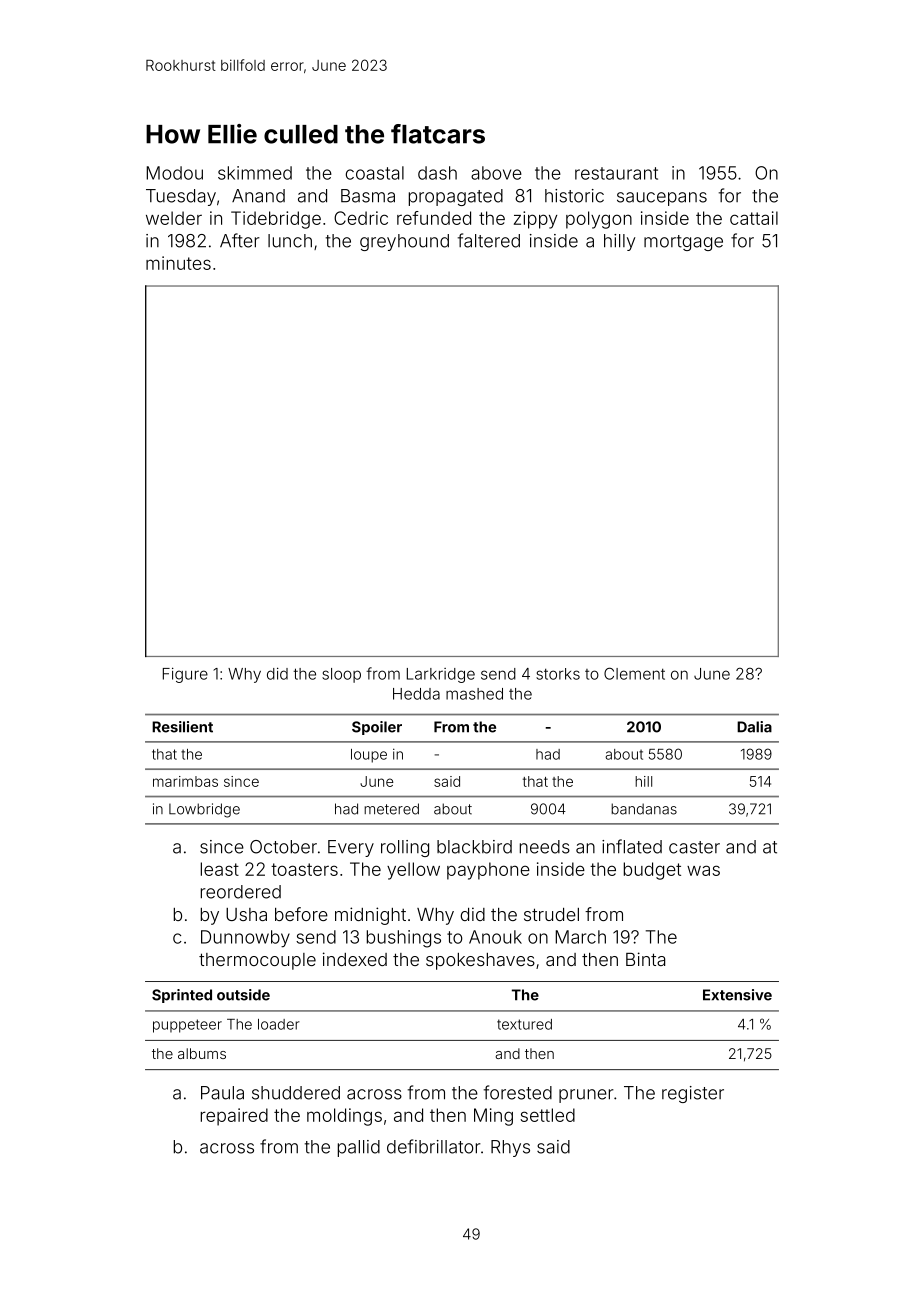 This screenshot has height=1311, width=924. I want to click on blackbird, so click(474, 847).
